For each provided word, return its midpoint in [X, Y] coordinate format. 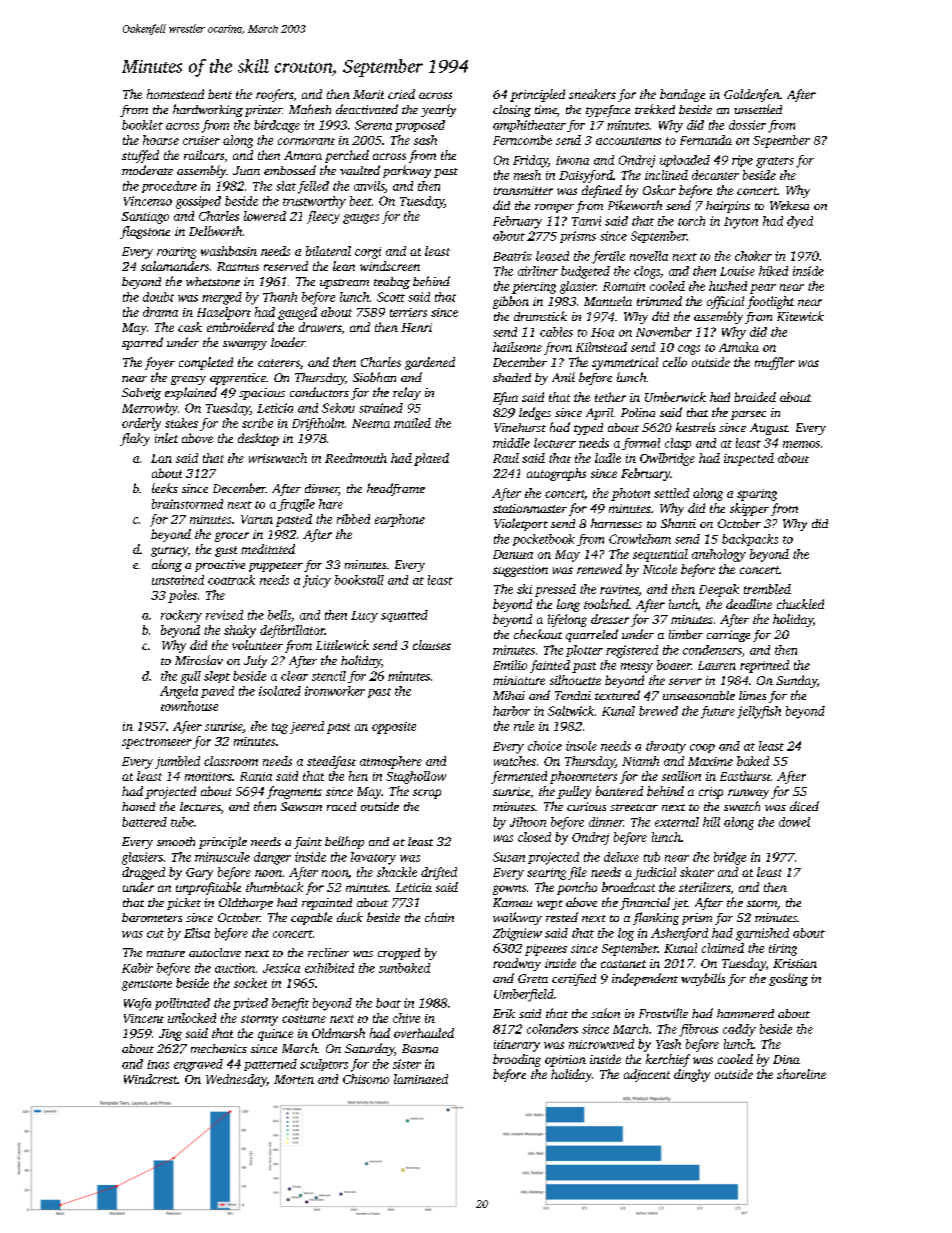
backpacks [750, 540]
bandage [682, 95]
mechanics [219, 1048]
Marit [368, 94]
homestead [175, 94]
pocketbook [544, 540]
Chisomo [366, 1079]
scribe [257, 423]
